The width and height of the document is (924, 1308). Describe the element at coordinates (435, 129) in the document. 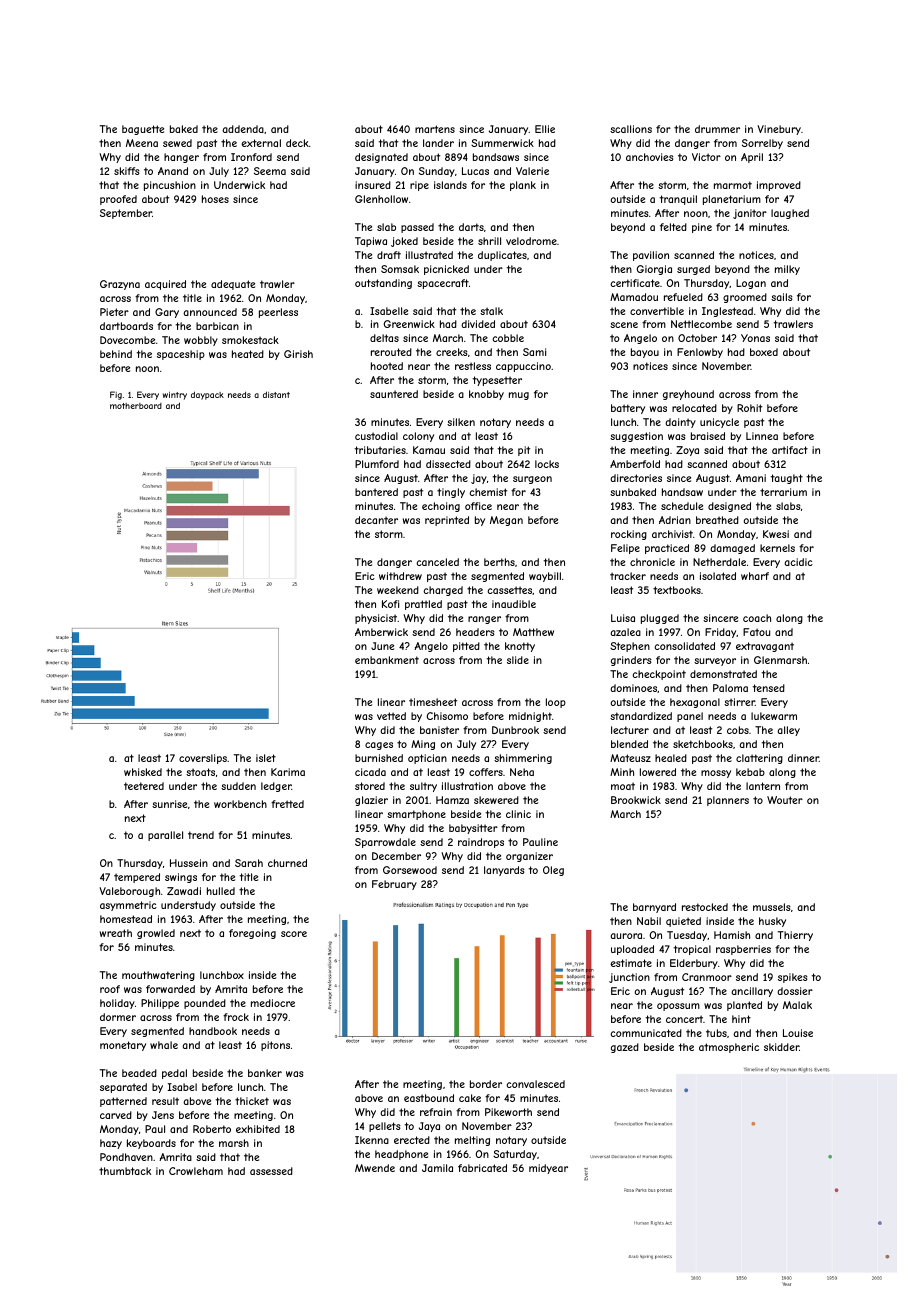

I see `martens` at that location.
